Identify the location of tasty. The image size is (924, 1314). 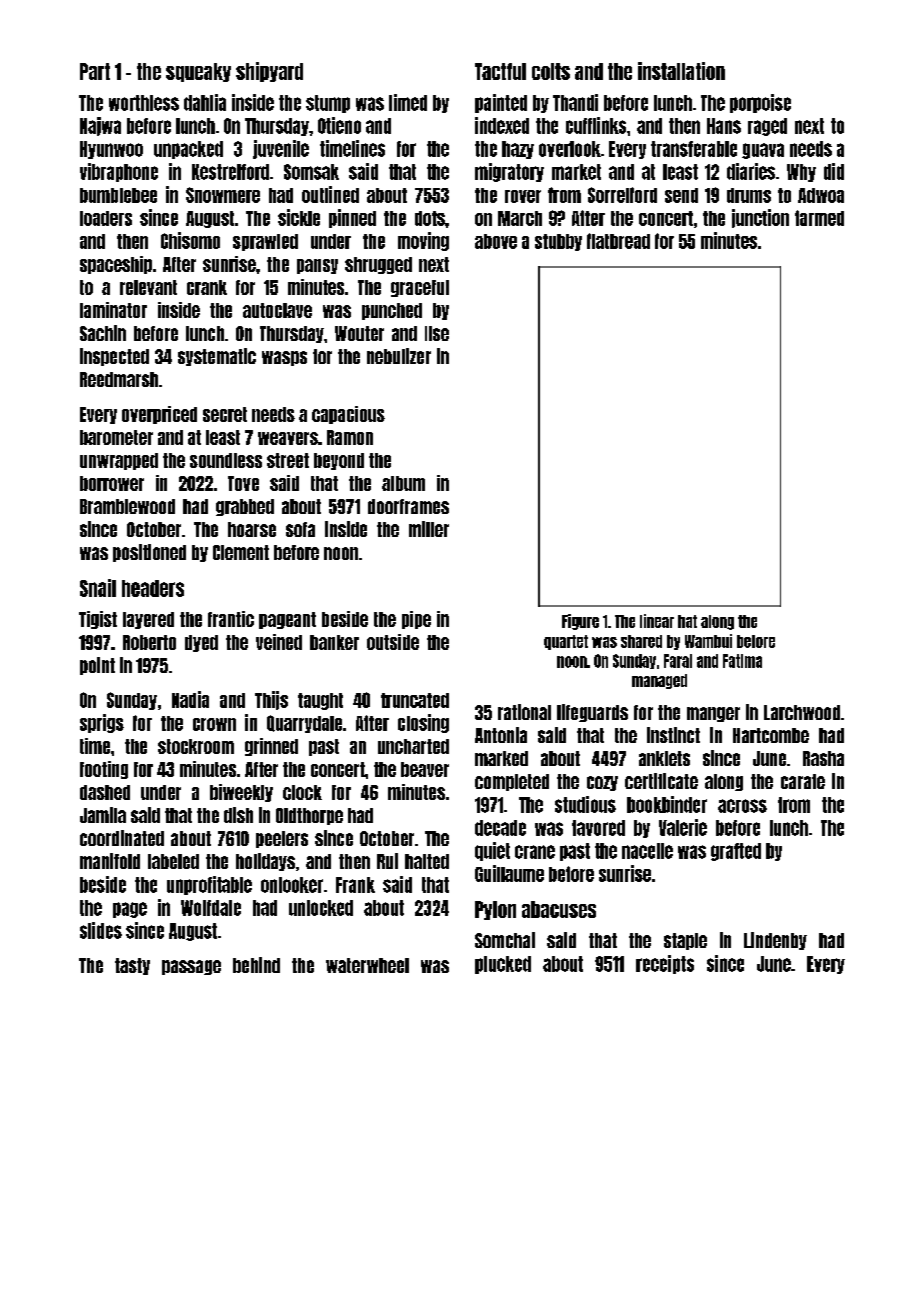
(132, 966).
